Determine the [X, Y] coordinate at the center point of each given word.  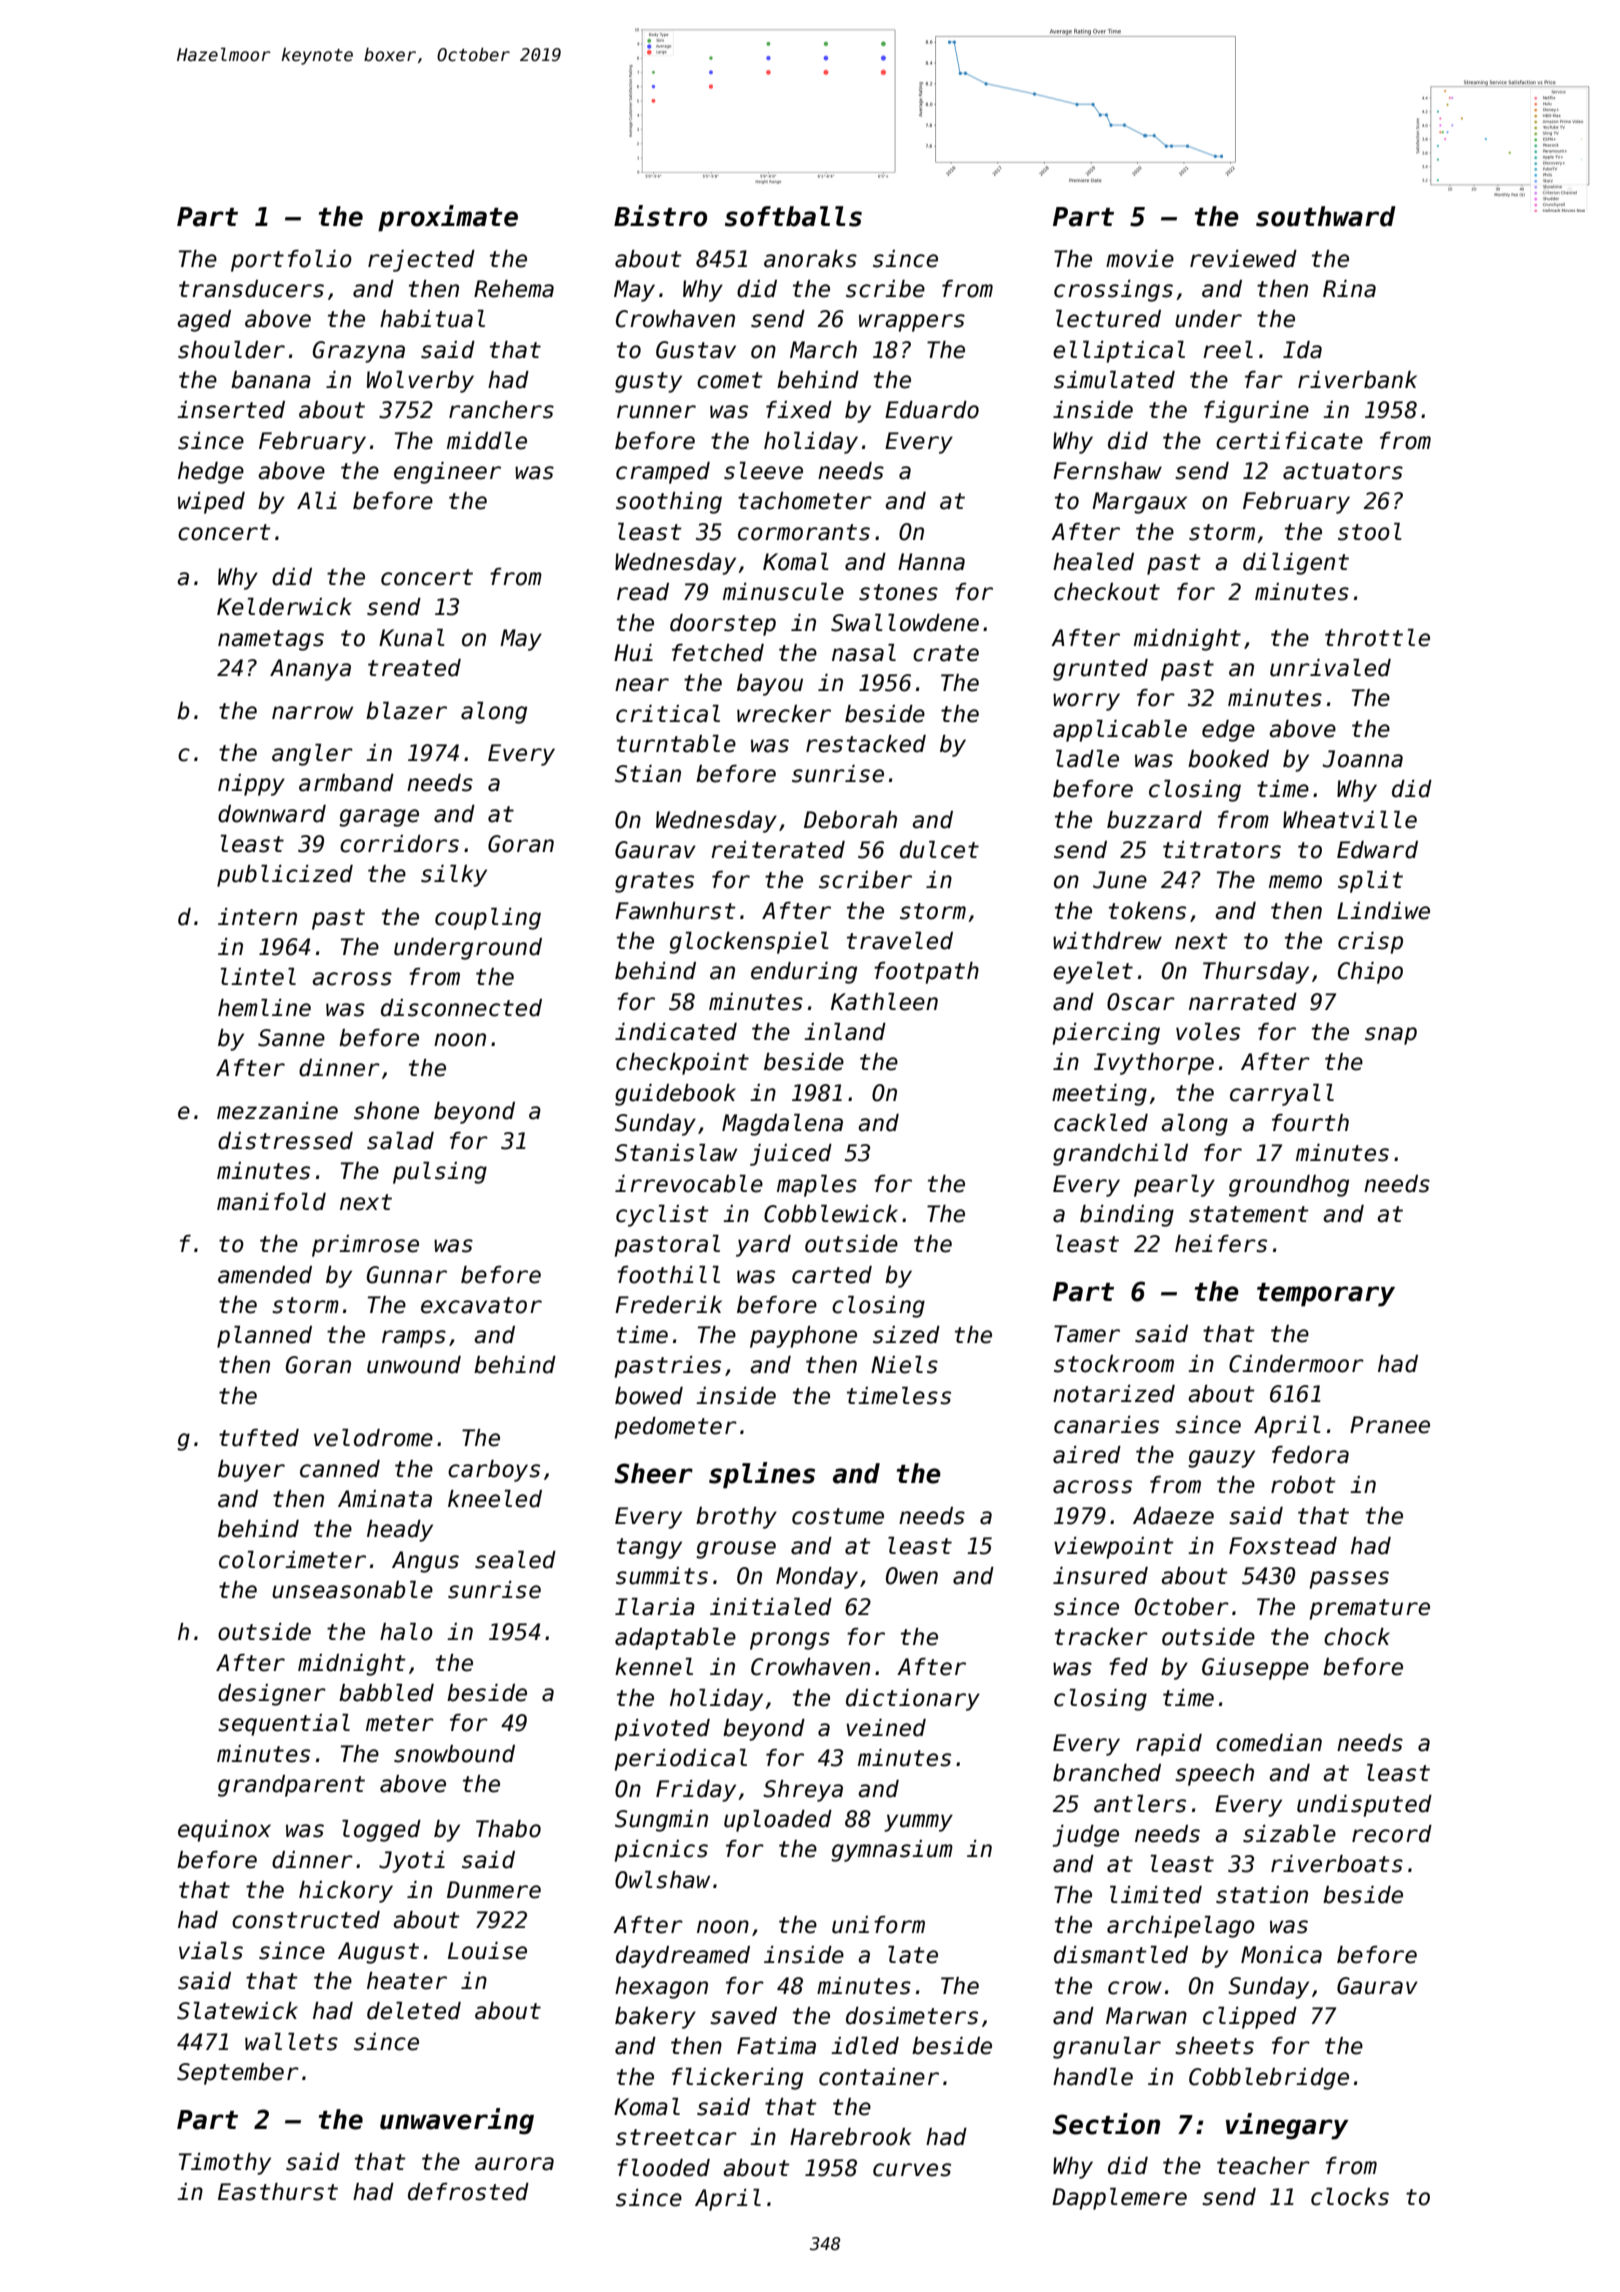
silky [454, 876]
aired [1087, 1455]
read [643, 592]
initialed [771, 1607]
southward [1326, 216]
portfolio [291, 261]
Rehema [514, 289]
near [642, 685]
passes [1349, 1580]
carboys [494, 1471]
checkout [1107, 592]
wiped [211, 503]
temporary [1326, 1295]
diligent [1296, 564]
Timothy [225, 2164]
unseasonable [352, 1590]
